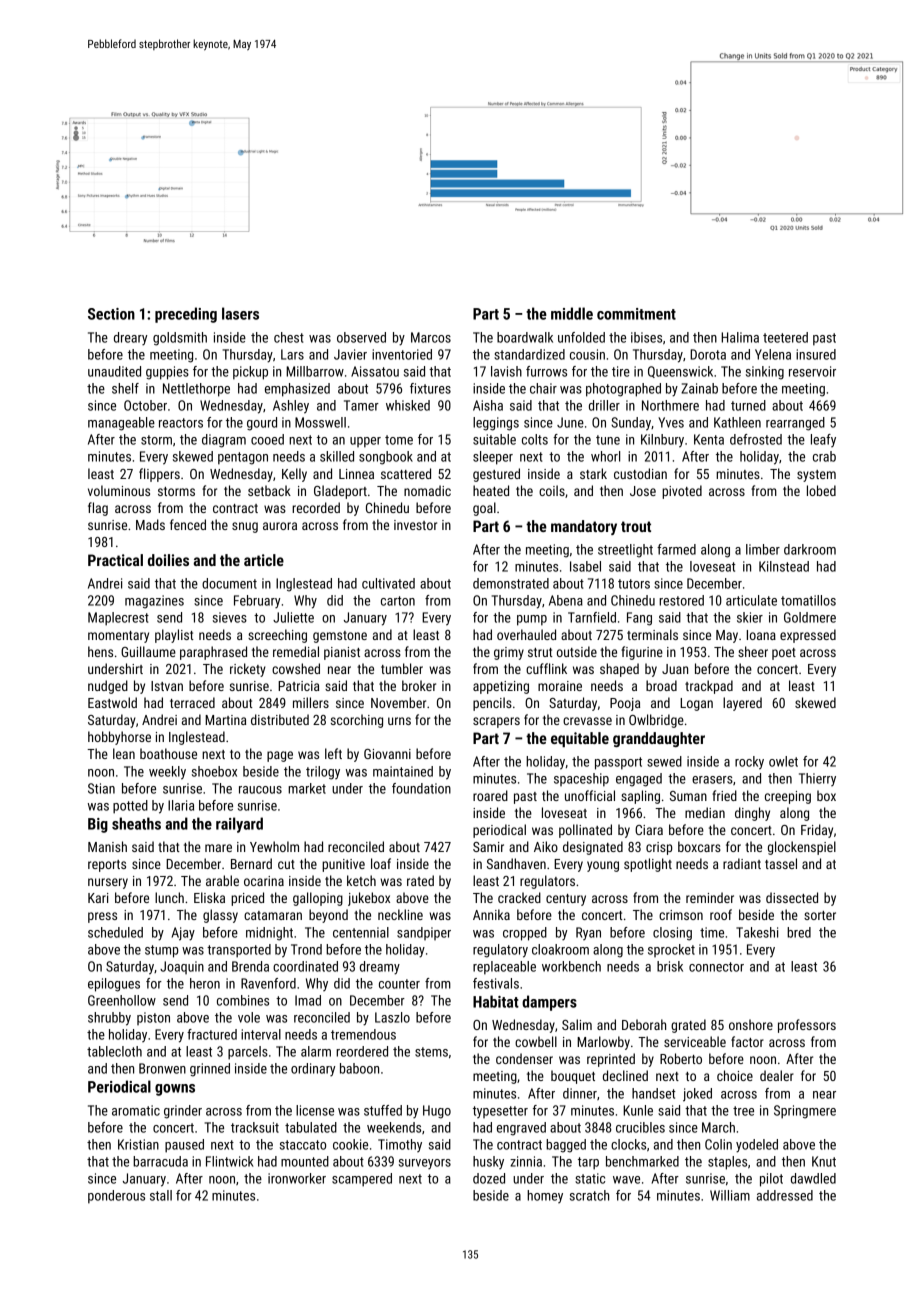 The image size is (924, 1308). I want to click on hens, so click(100, 651).
